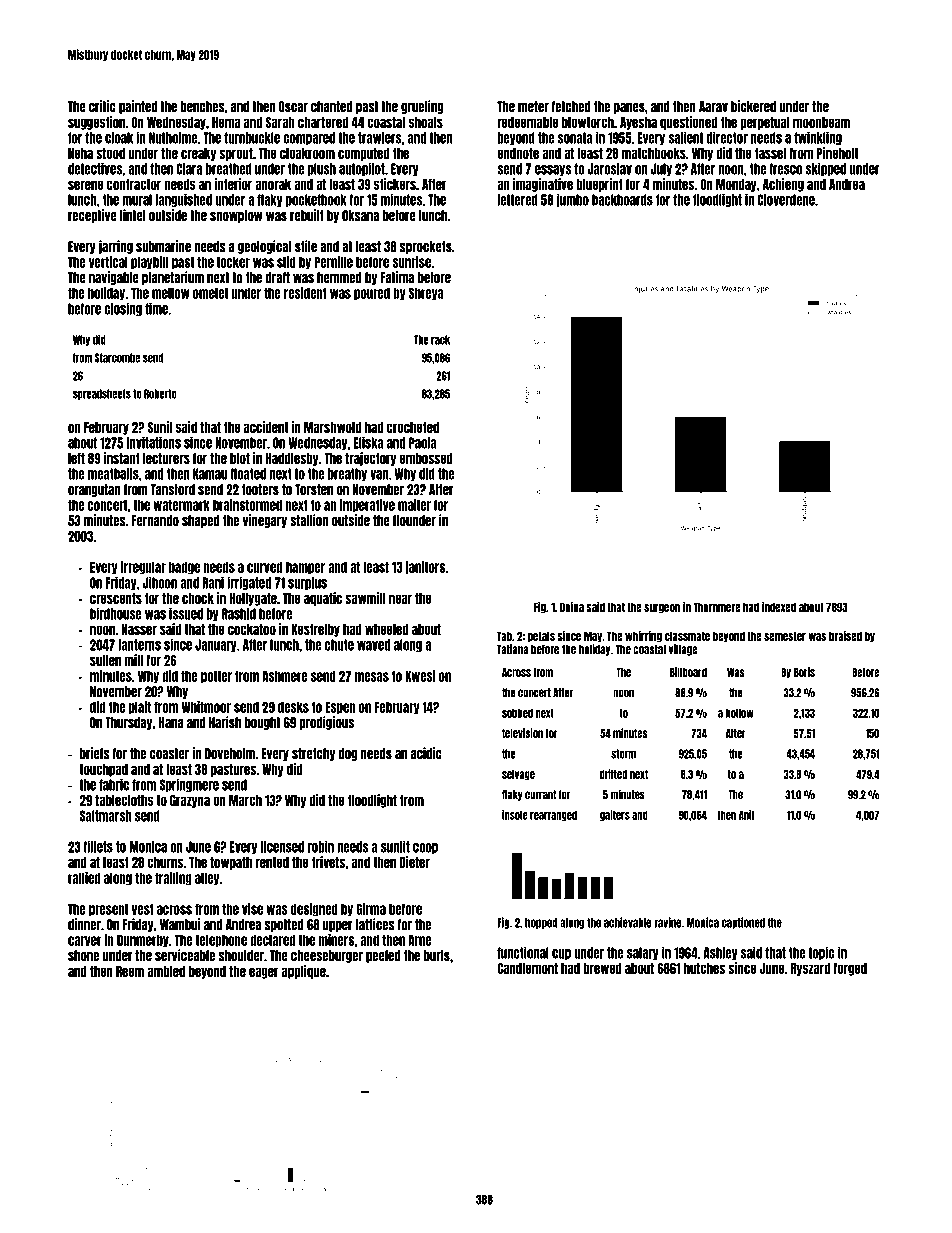  Describe the element at coordinates (837, 153) in the screenshot. I see `Pineholt` at that location.
